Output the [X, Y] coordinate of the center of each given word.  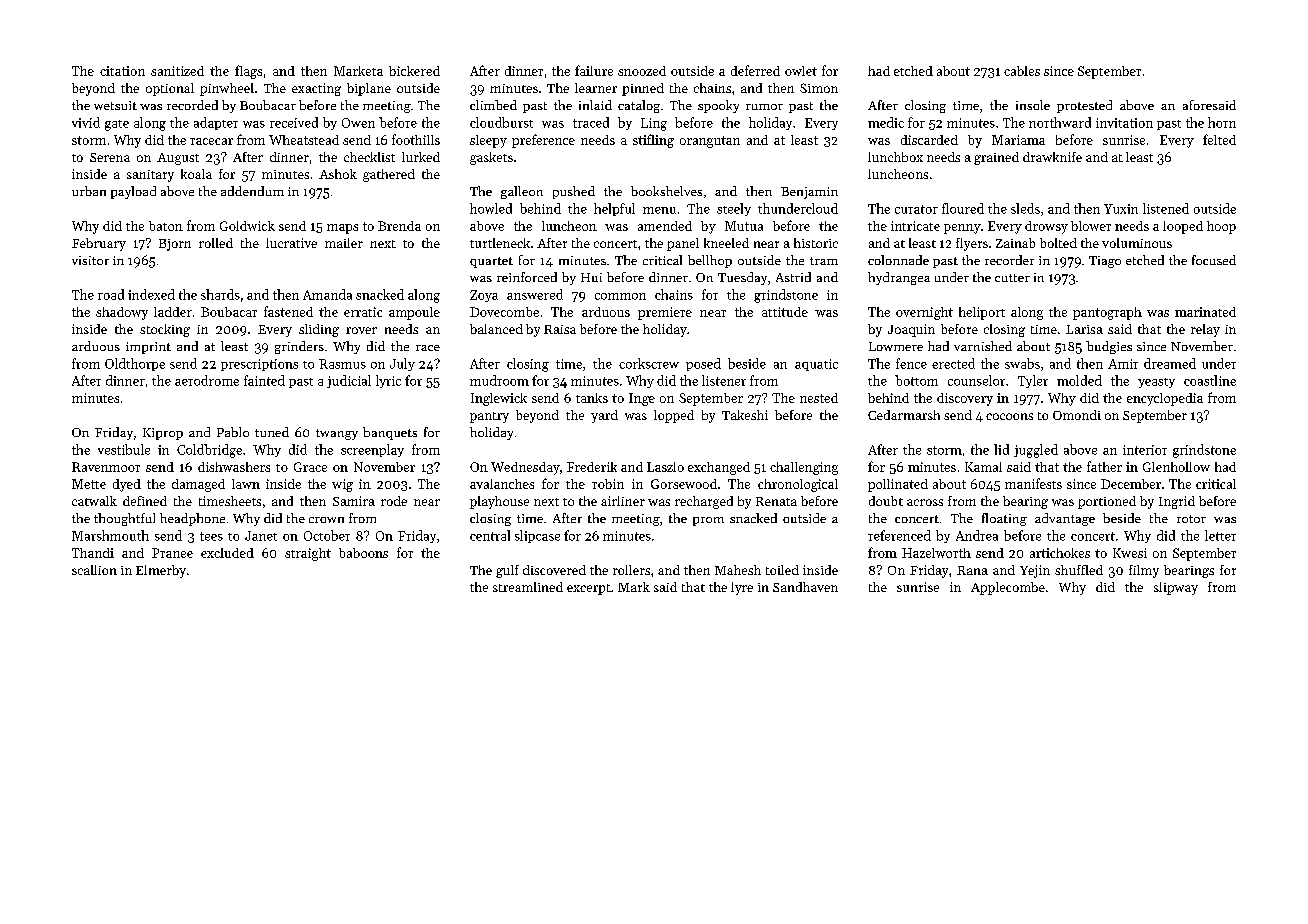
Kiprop [163, 434]
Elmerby [161, 571]
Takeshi [745, 415]
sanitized [177, 71]
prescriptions [259, 365]
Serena [110, 157]
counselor [976, 380]
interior [1145, 450]
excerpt [589, 589]
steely [734, 209]
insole [1033, 105]
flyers [972, 244]
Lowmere [896, 346]
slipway [1176, 588]
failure [594, 70]
